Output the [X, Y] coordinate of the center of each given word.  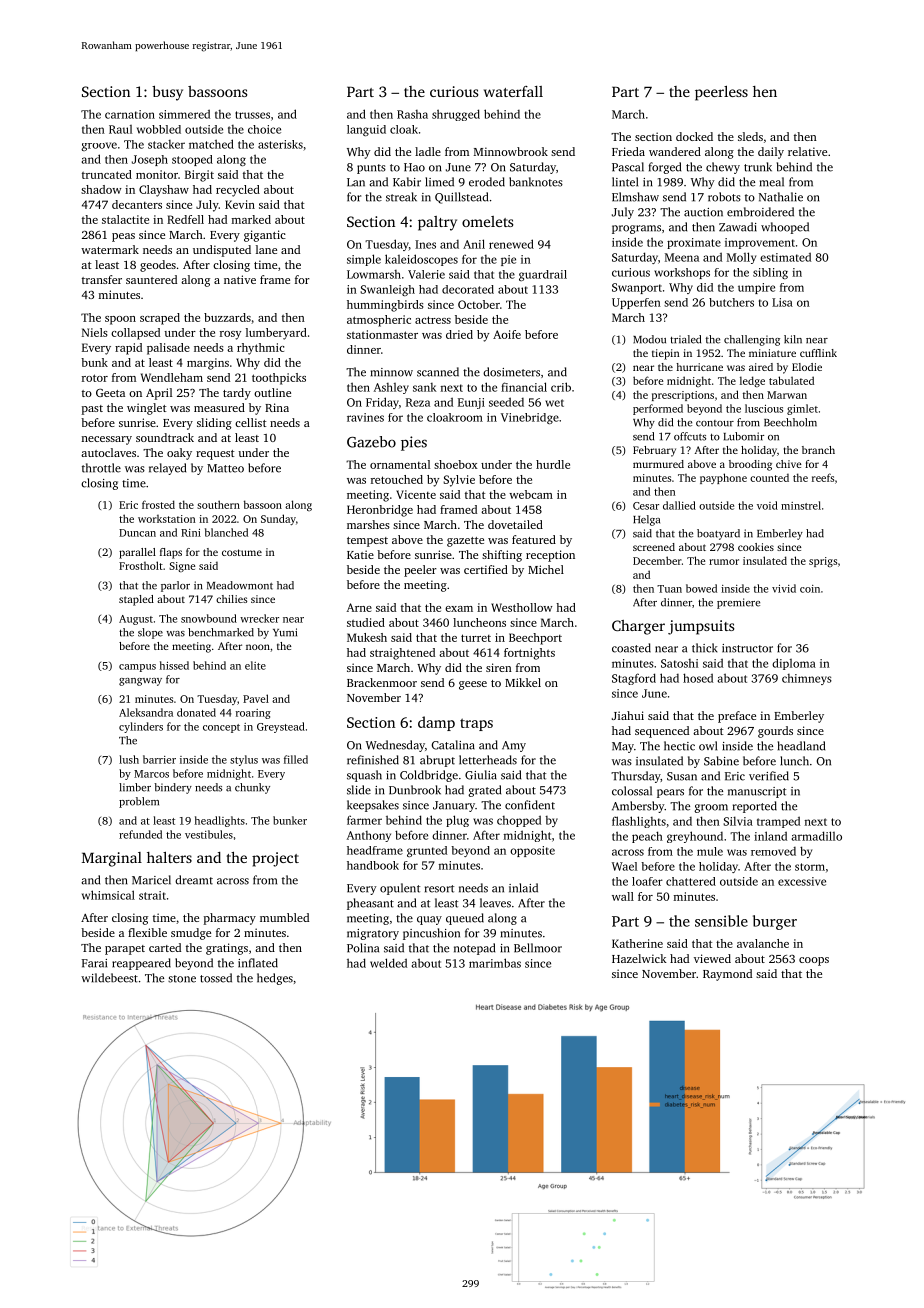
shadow [101, 189]
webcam [531, 494]
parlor [175, 586]
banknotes [536, 182]
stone [182, 979]
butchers [731, 302]
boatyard [718, 534]
